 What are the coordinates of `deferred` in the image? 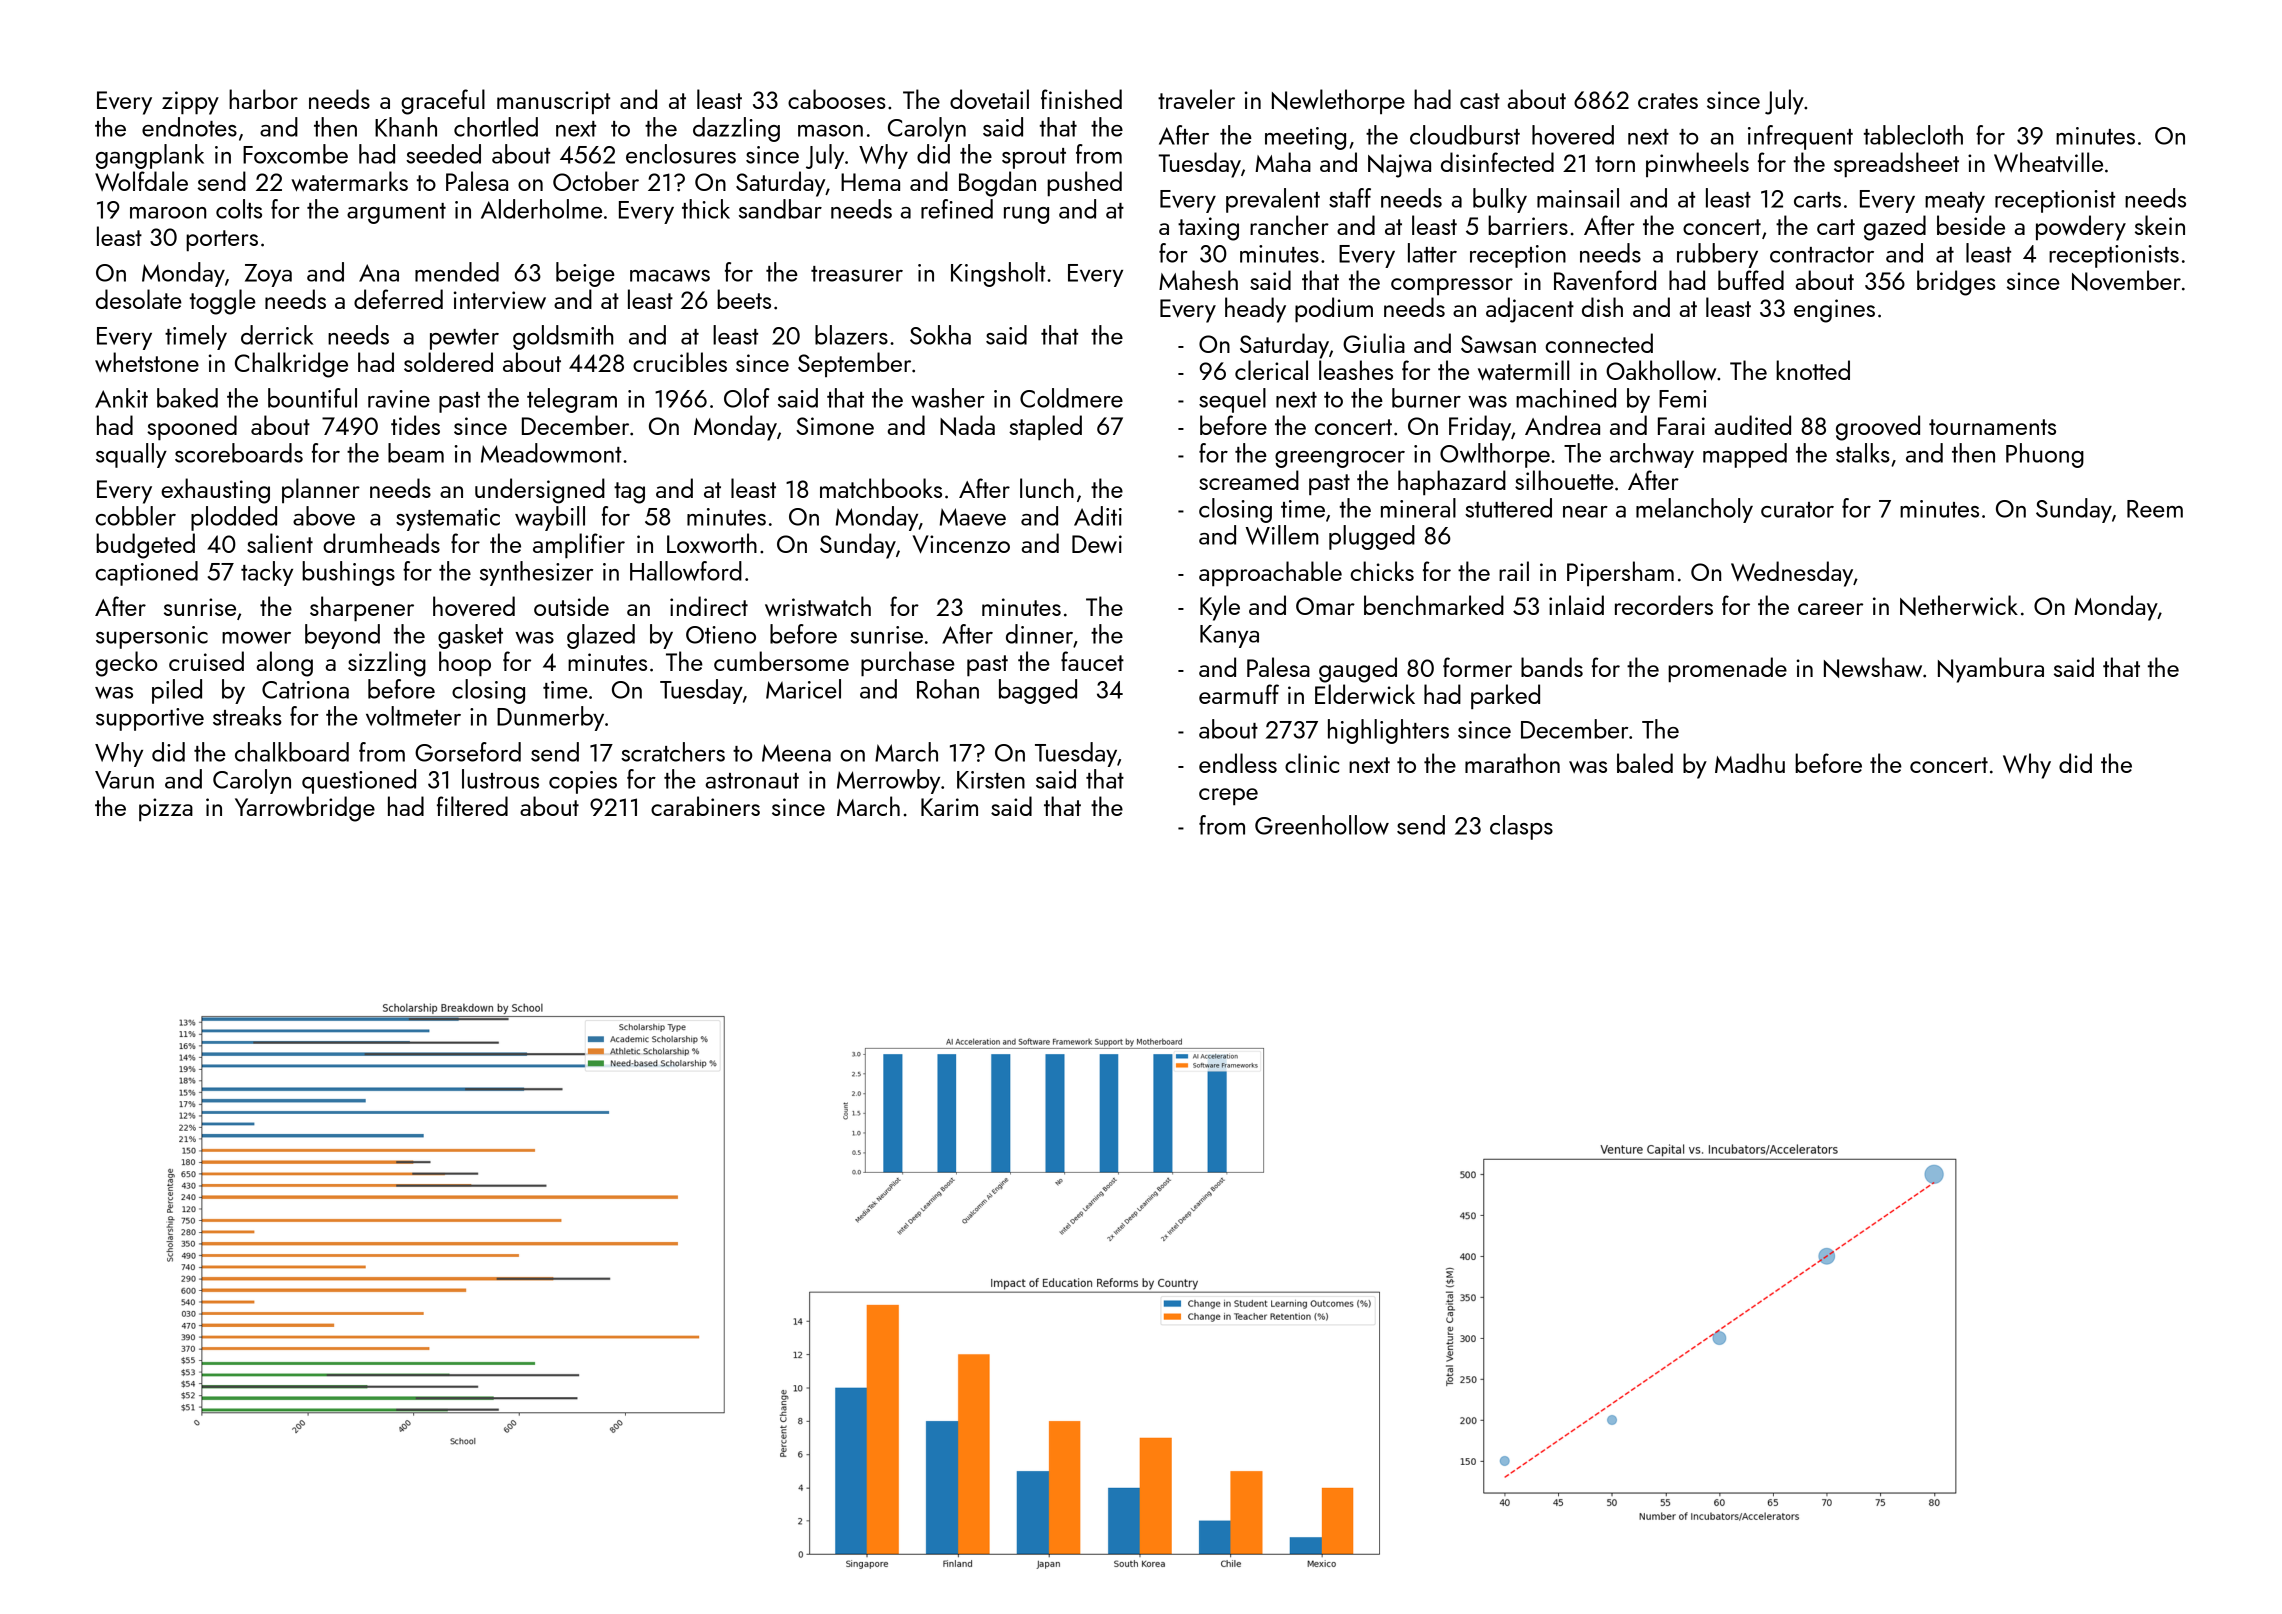 It's located at (398, 299).
